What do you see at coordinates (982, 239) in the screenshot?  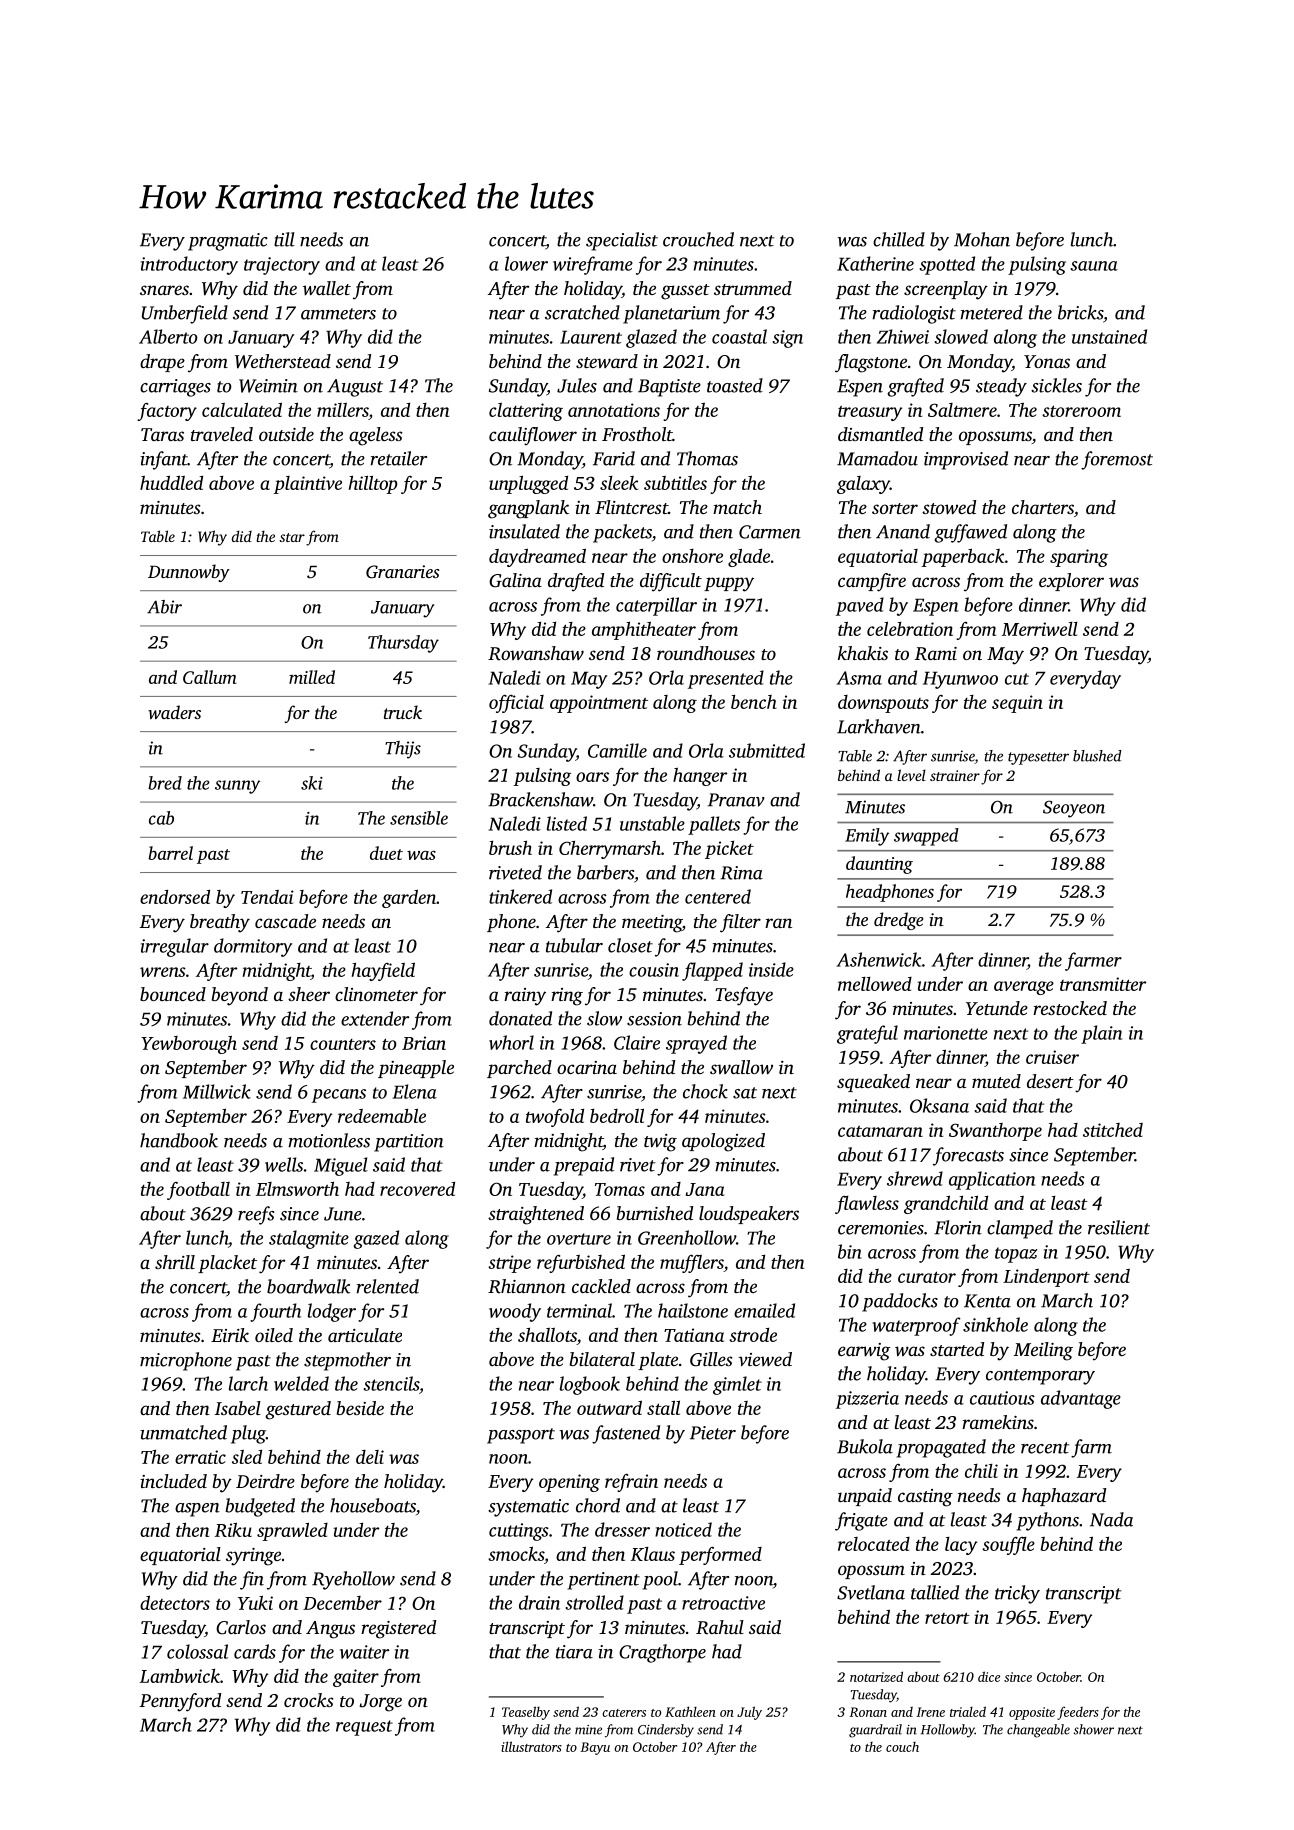 I see `Mohan` at bounding box center [982, 239].
